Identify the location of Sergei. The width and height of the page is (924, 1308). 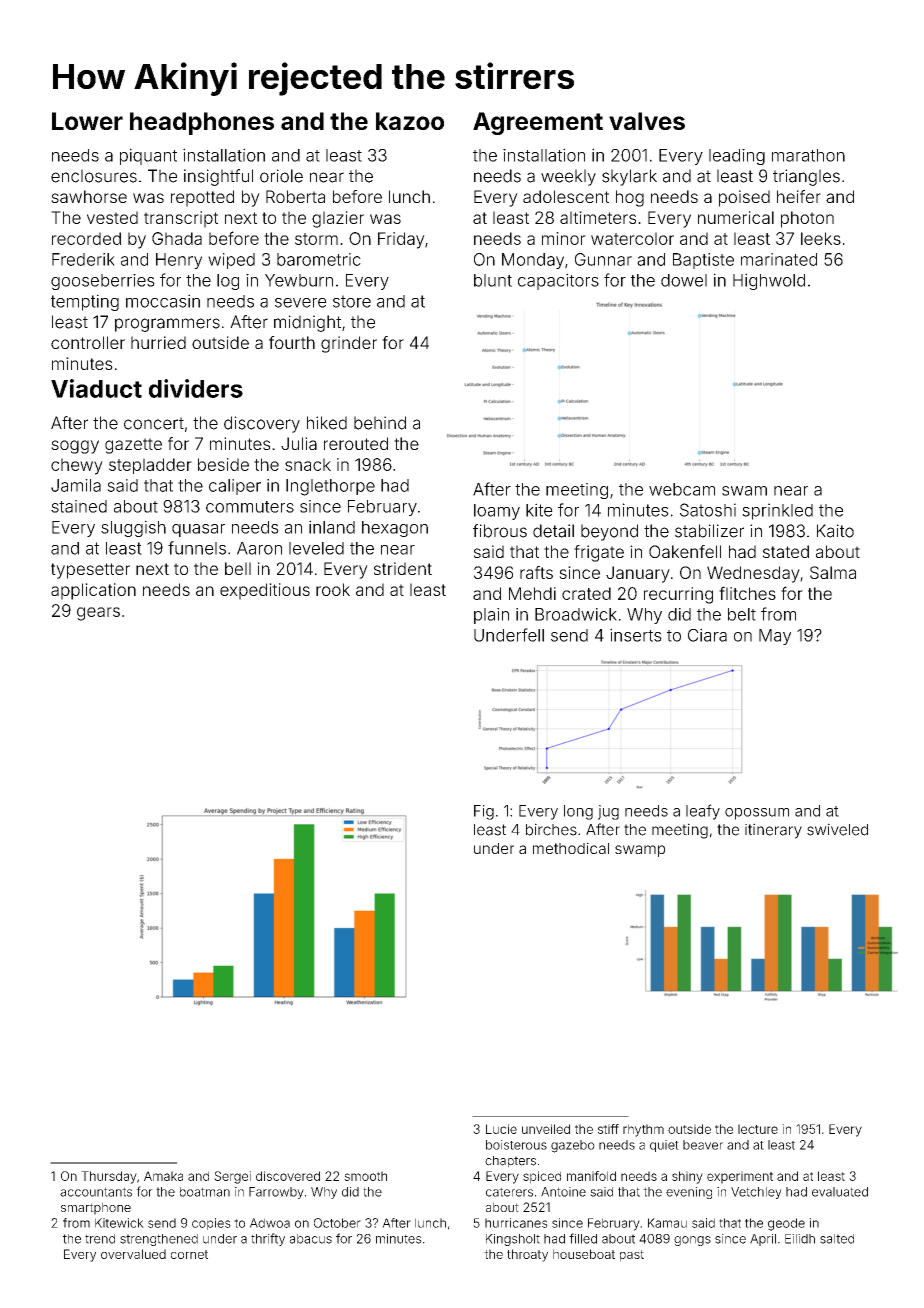
(232, 1177).
